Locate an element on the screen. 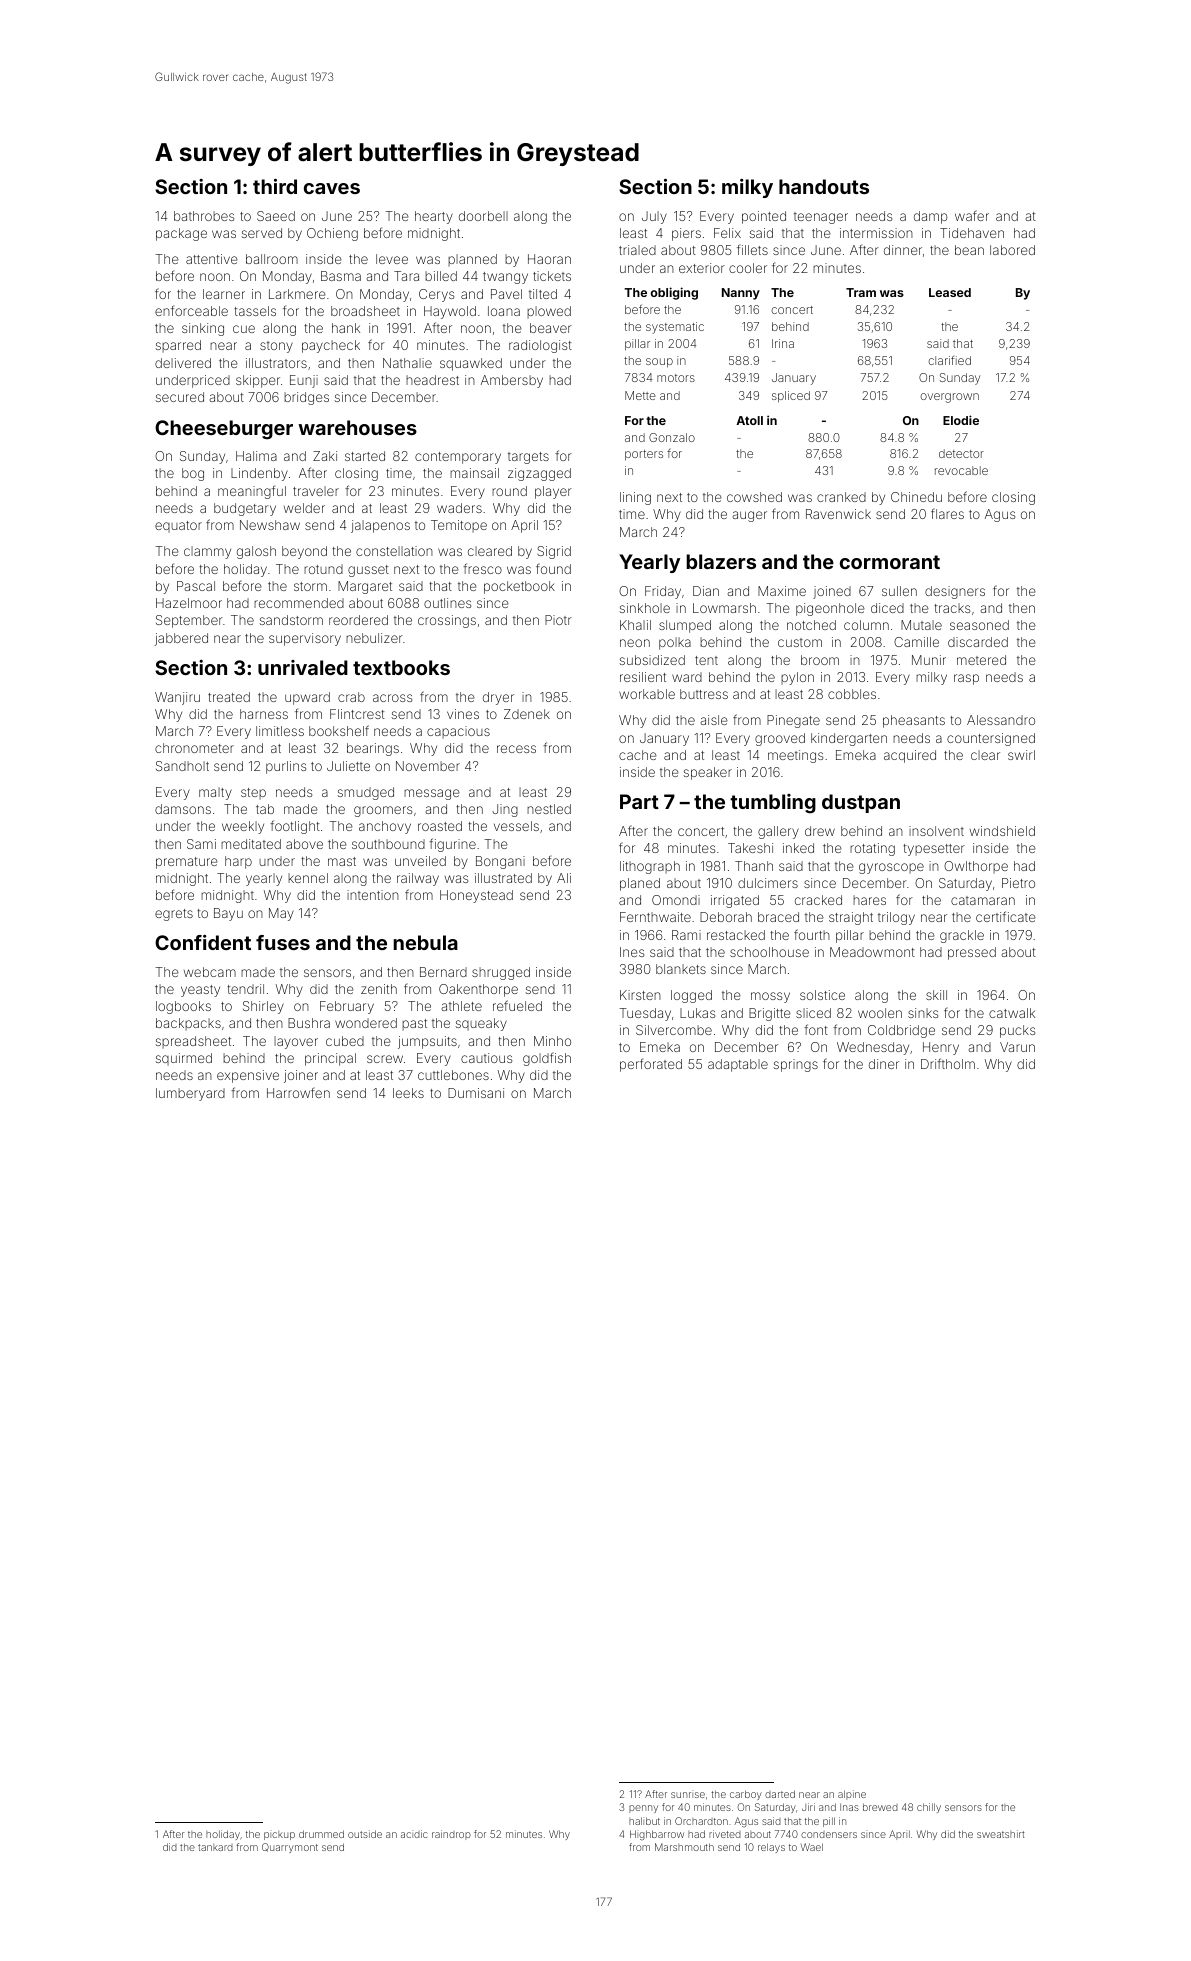  Harrowfen is located at coordinates (298, 1092).
